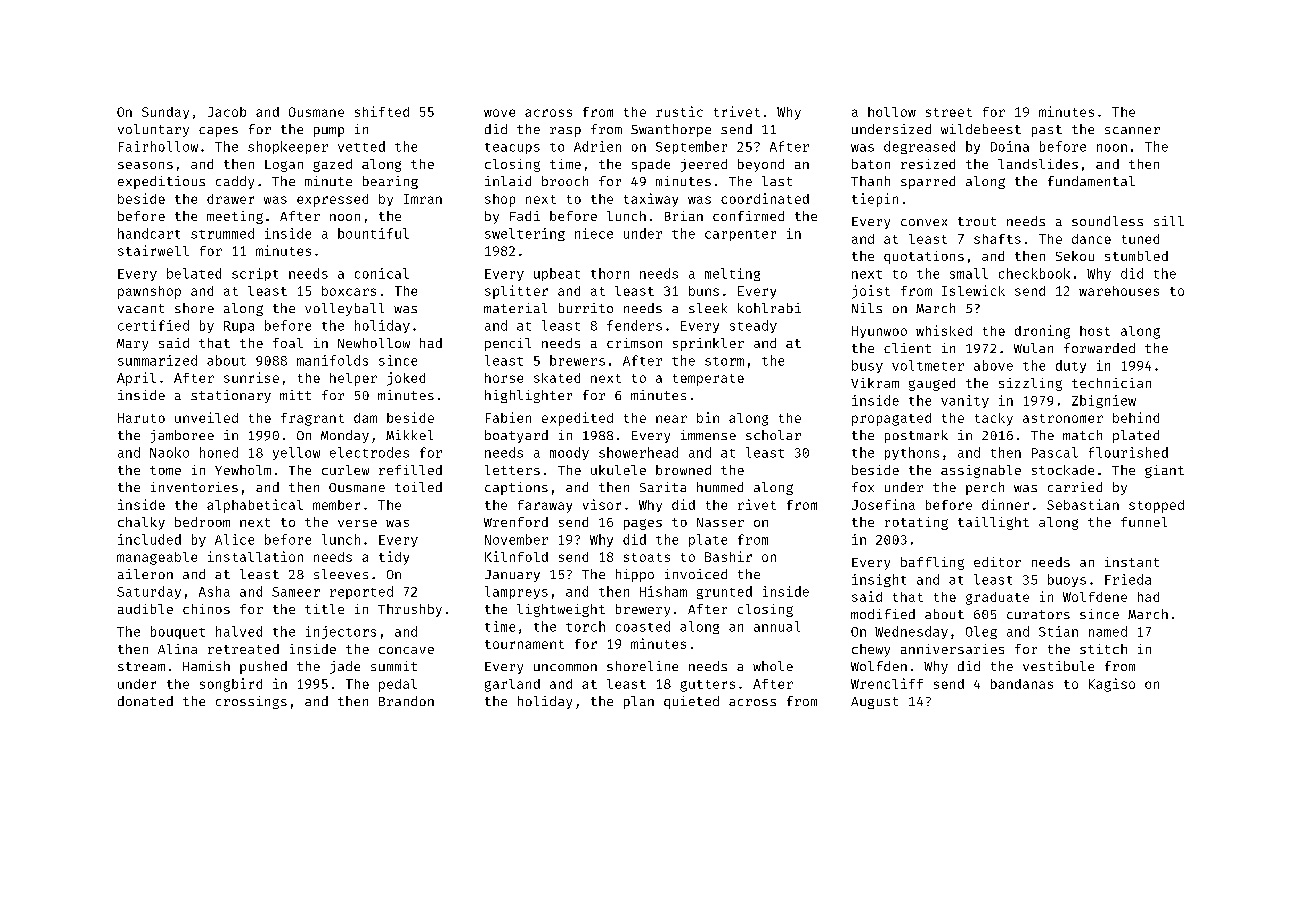 The image size is (1308, 924). I want to click on Adrien, so click(597, 146).
